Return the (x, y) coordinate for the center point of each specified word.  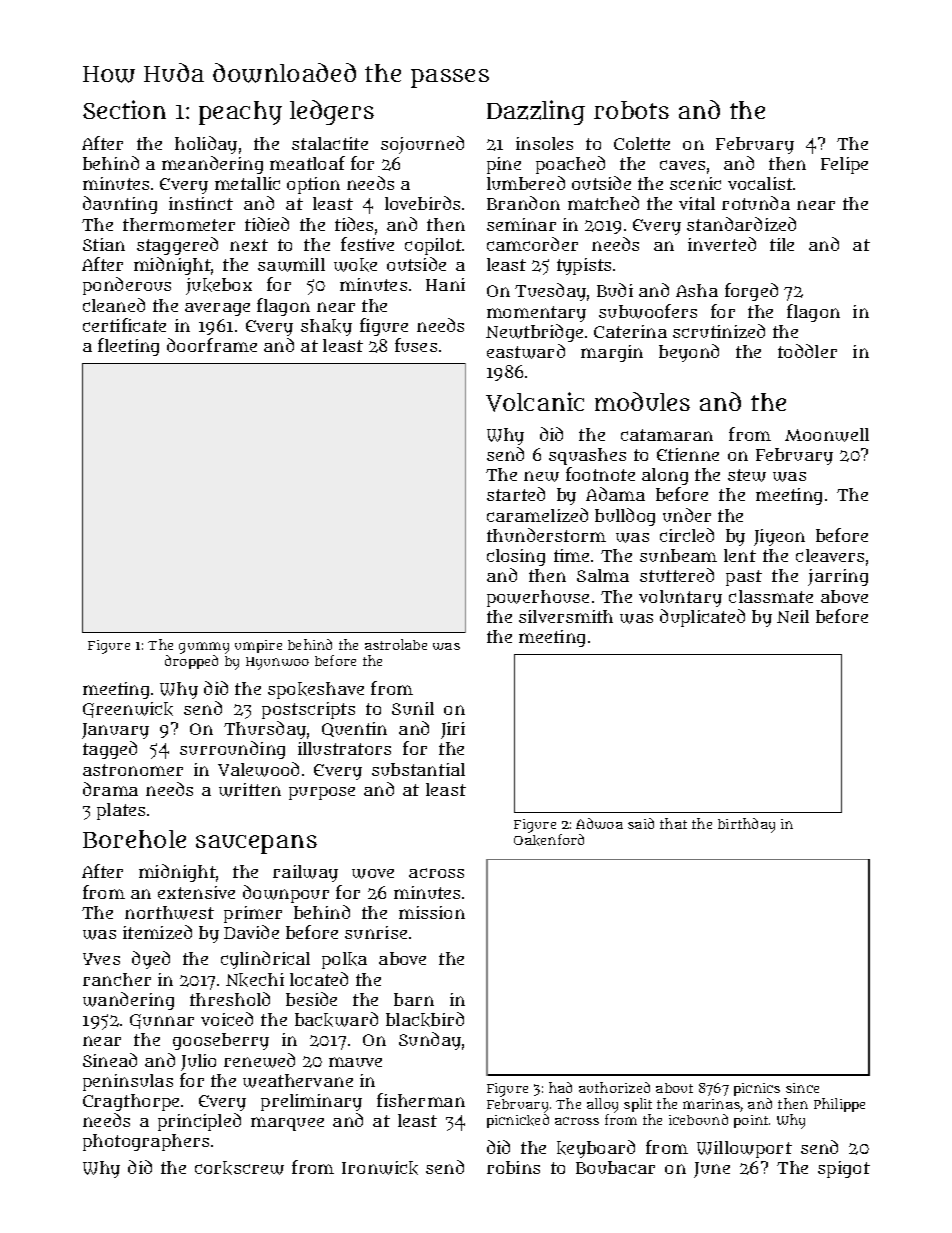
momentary (536, 314)
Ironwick (380, 1168)
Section (124, 109)
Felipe (844, 165)
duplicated (702, 618)
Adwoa (599, 823)
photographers (146, 1142)
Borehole (134, 839)
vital (697, 203)
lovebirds (422, 203)
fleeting (128, 347)
